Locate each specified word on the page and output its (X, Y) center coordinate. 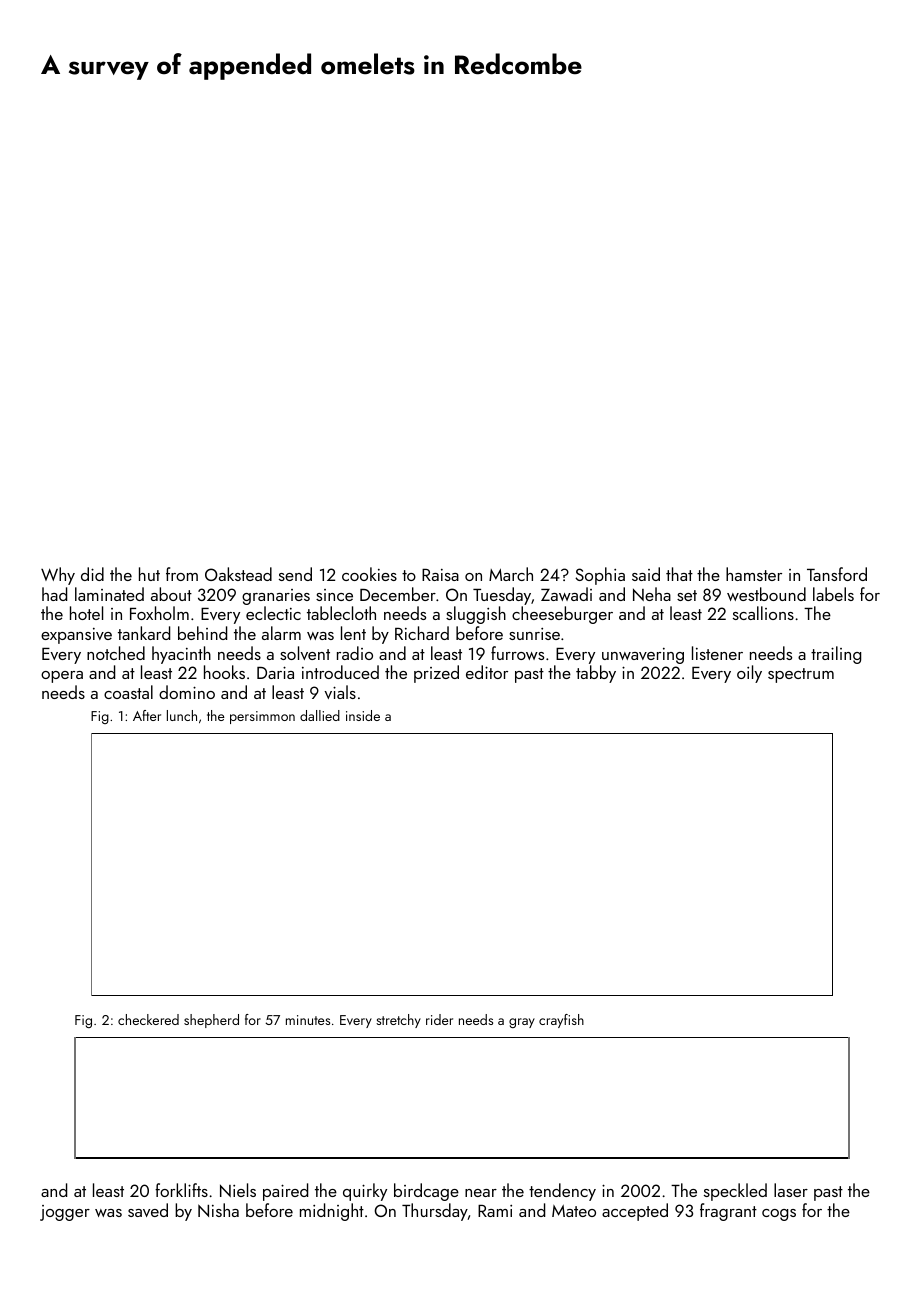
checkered (148, 1019)
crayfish (561, 1021)
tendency (562, 1192)
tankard (144, 633)
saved (148, 1210)
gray (522, 1023)
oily (749, 674)
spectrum (801, 675)
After (147, 715)
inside (363, 715)
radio (355, 653)
